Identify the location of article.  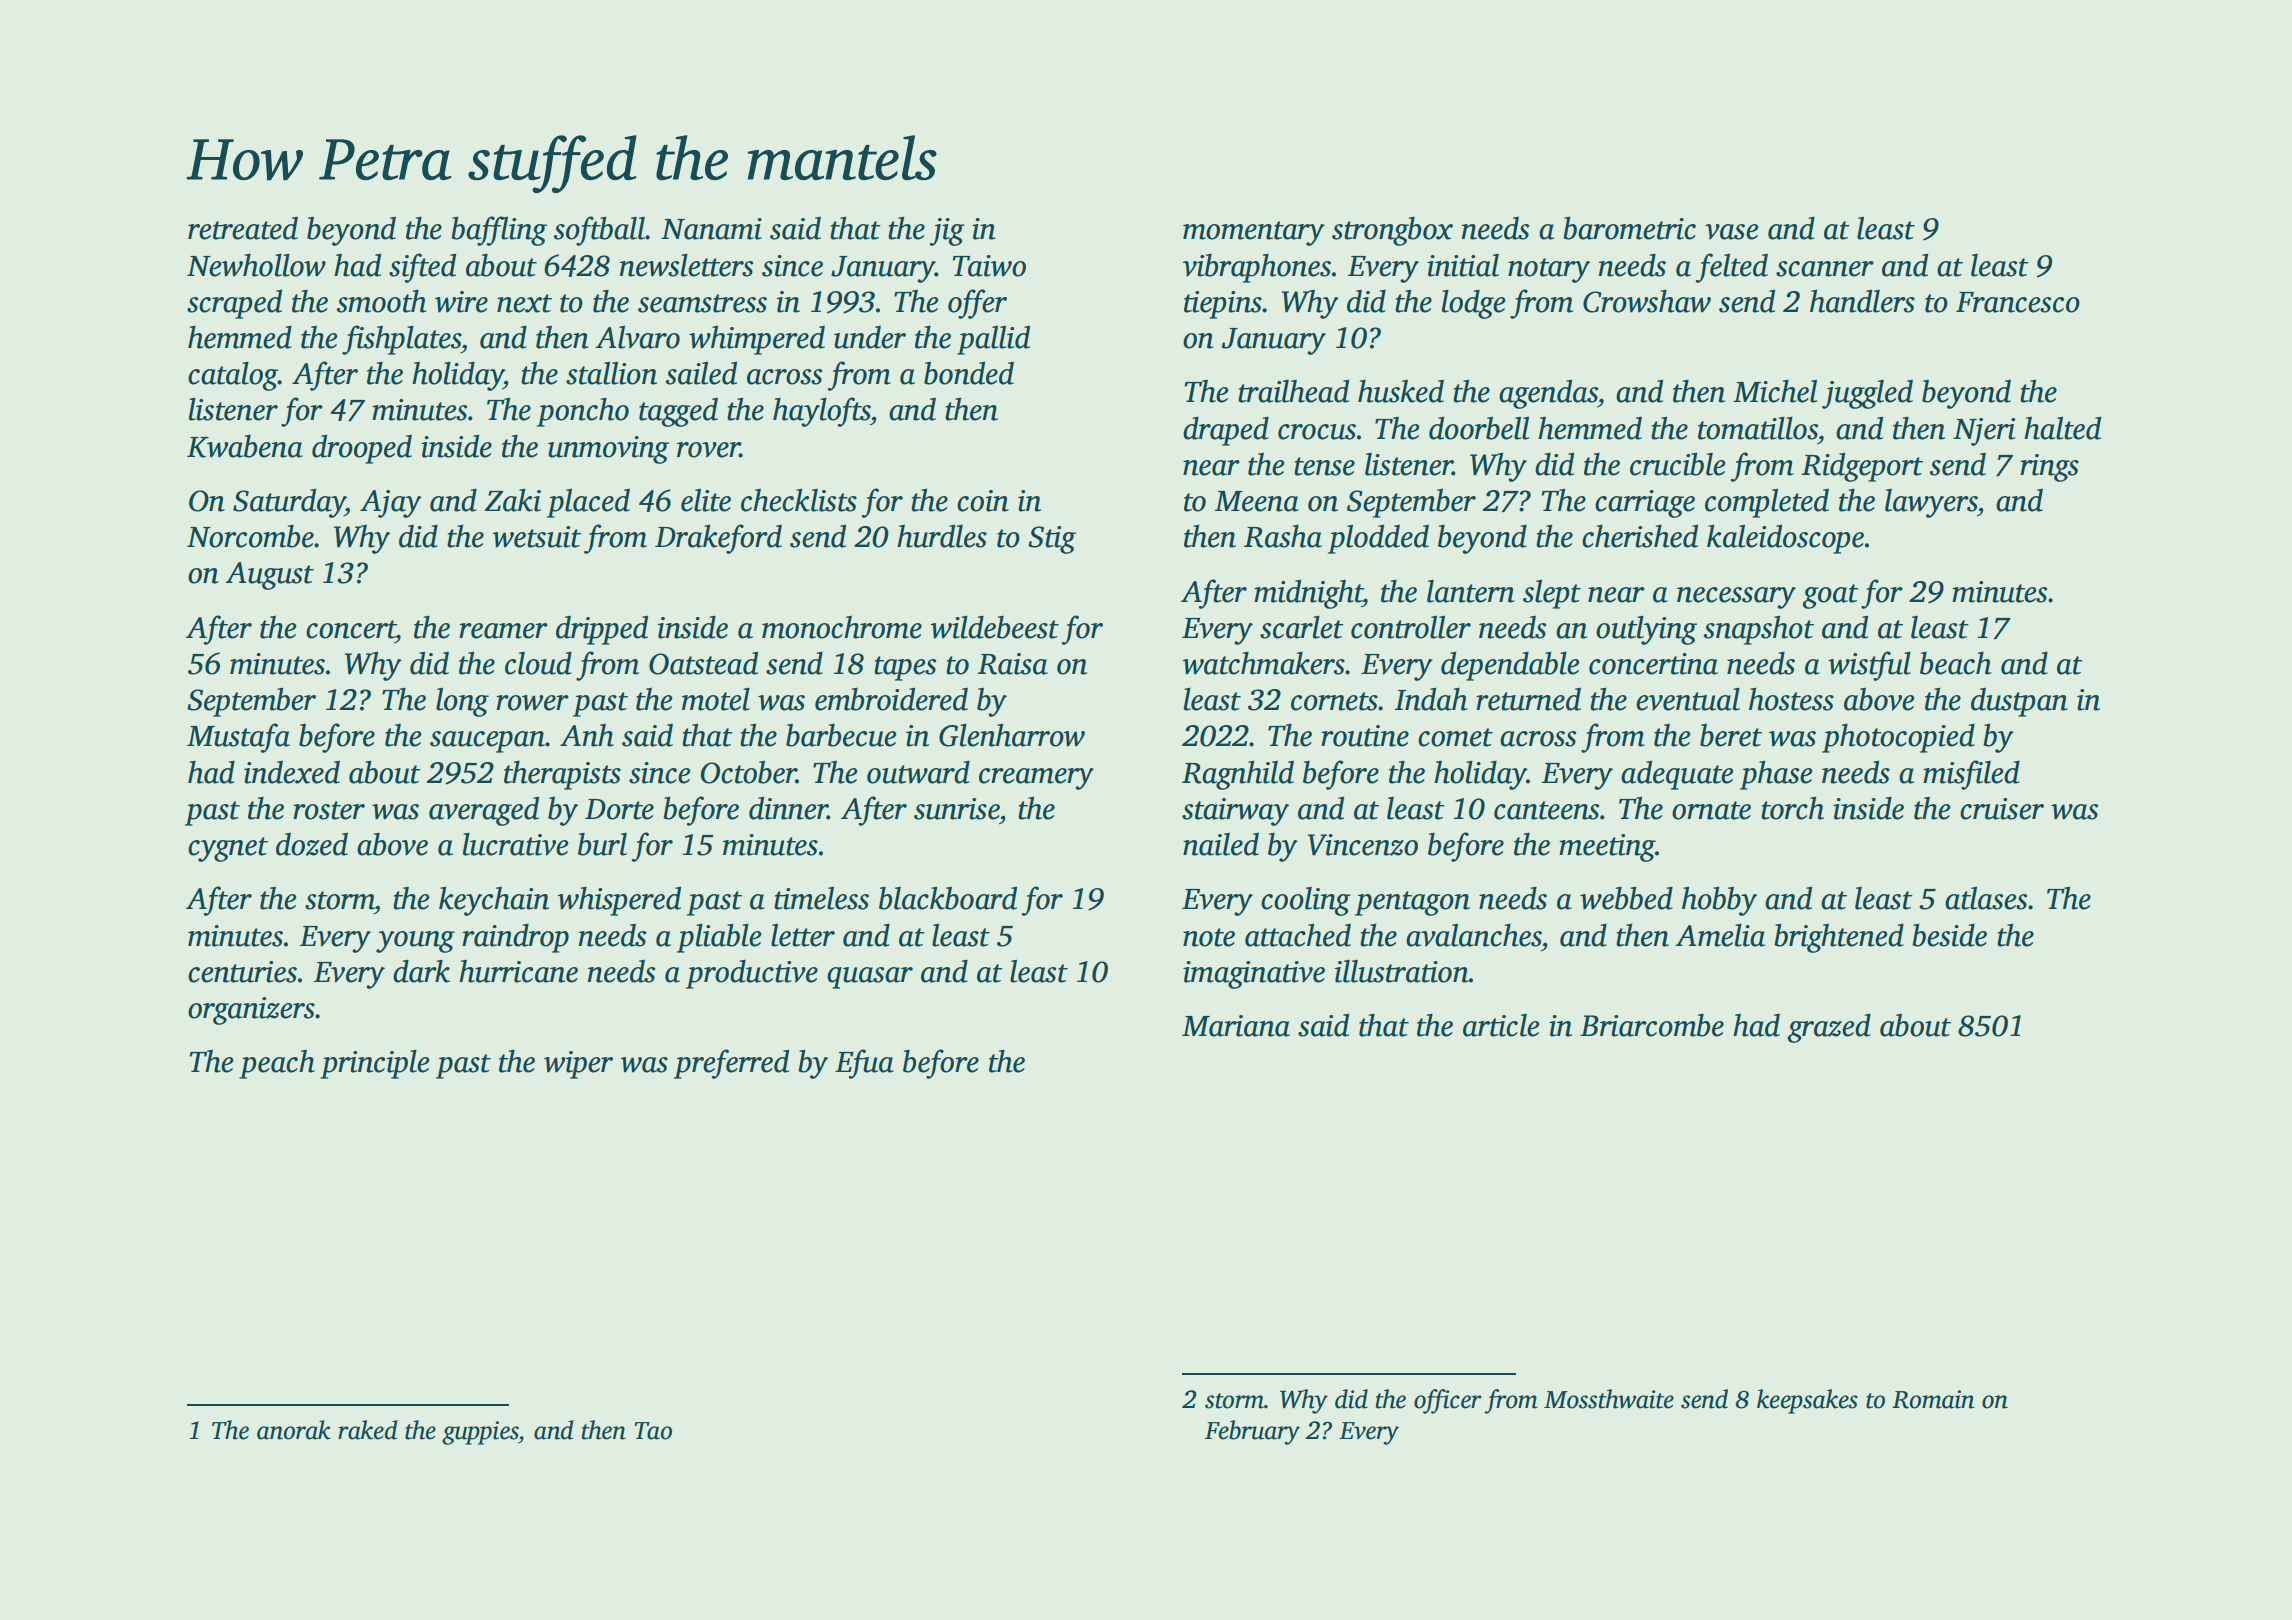
(1501, 1025).
